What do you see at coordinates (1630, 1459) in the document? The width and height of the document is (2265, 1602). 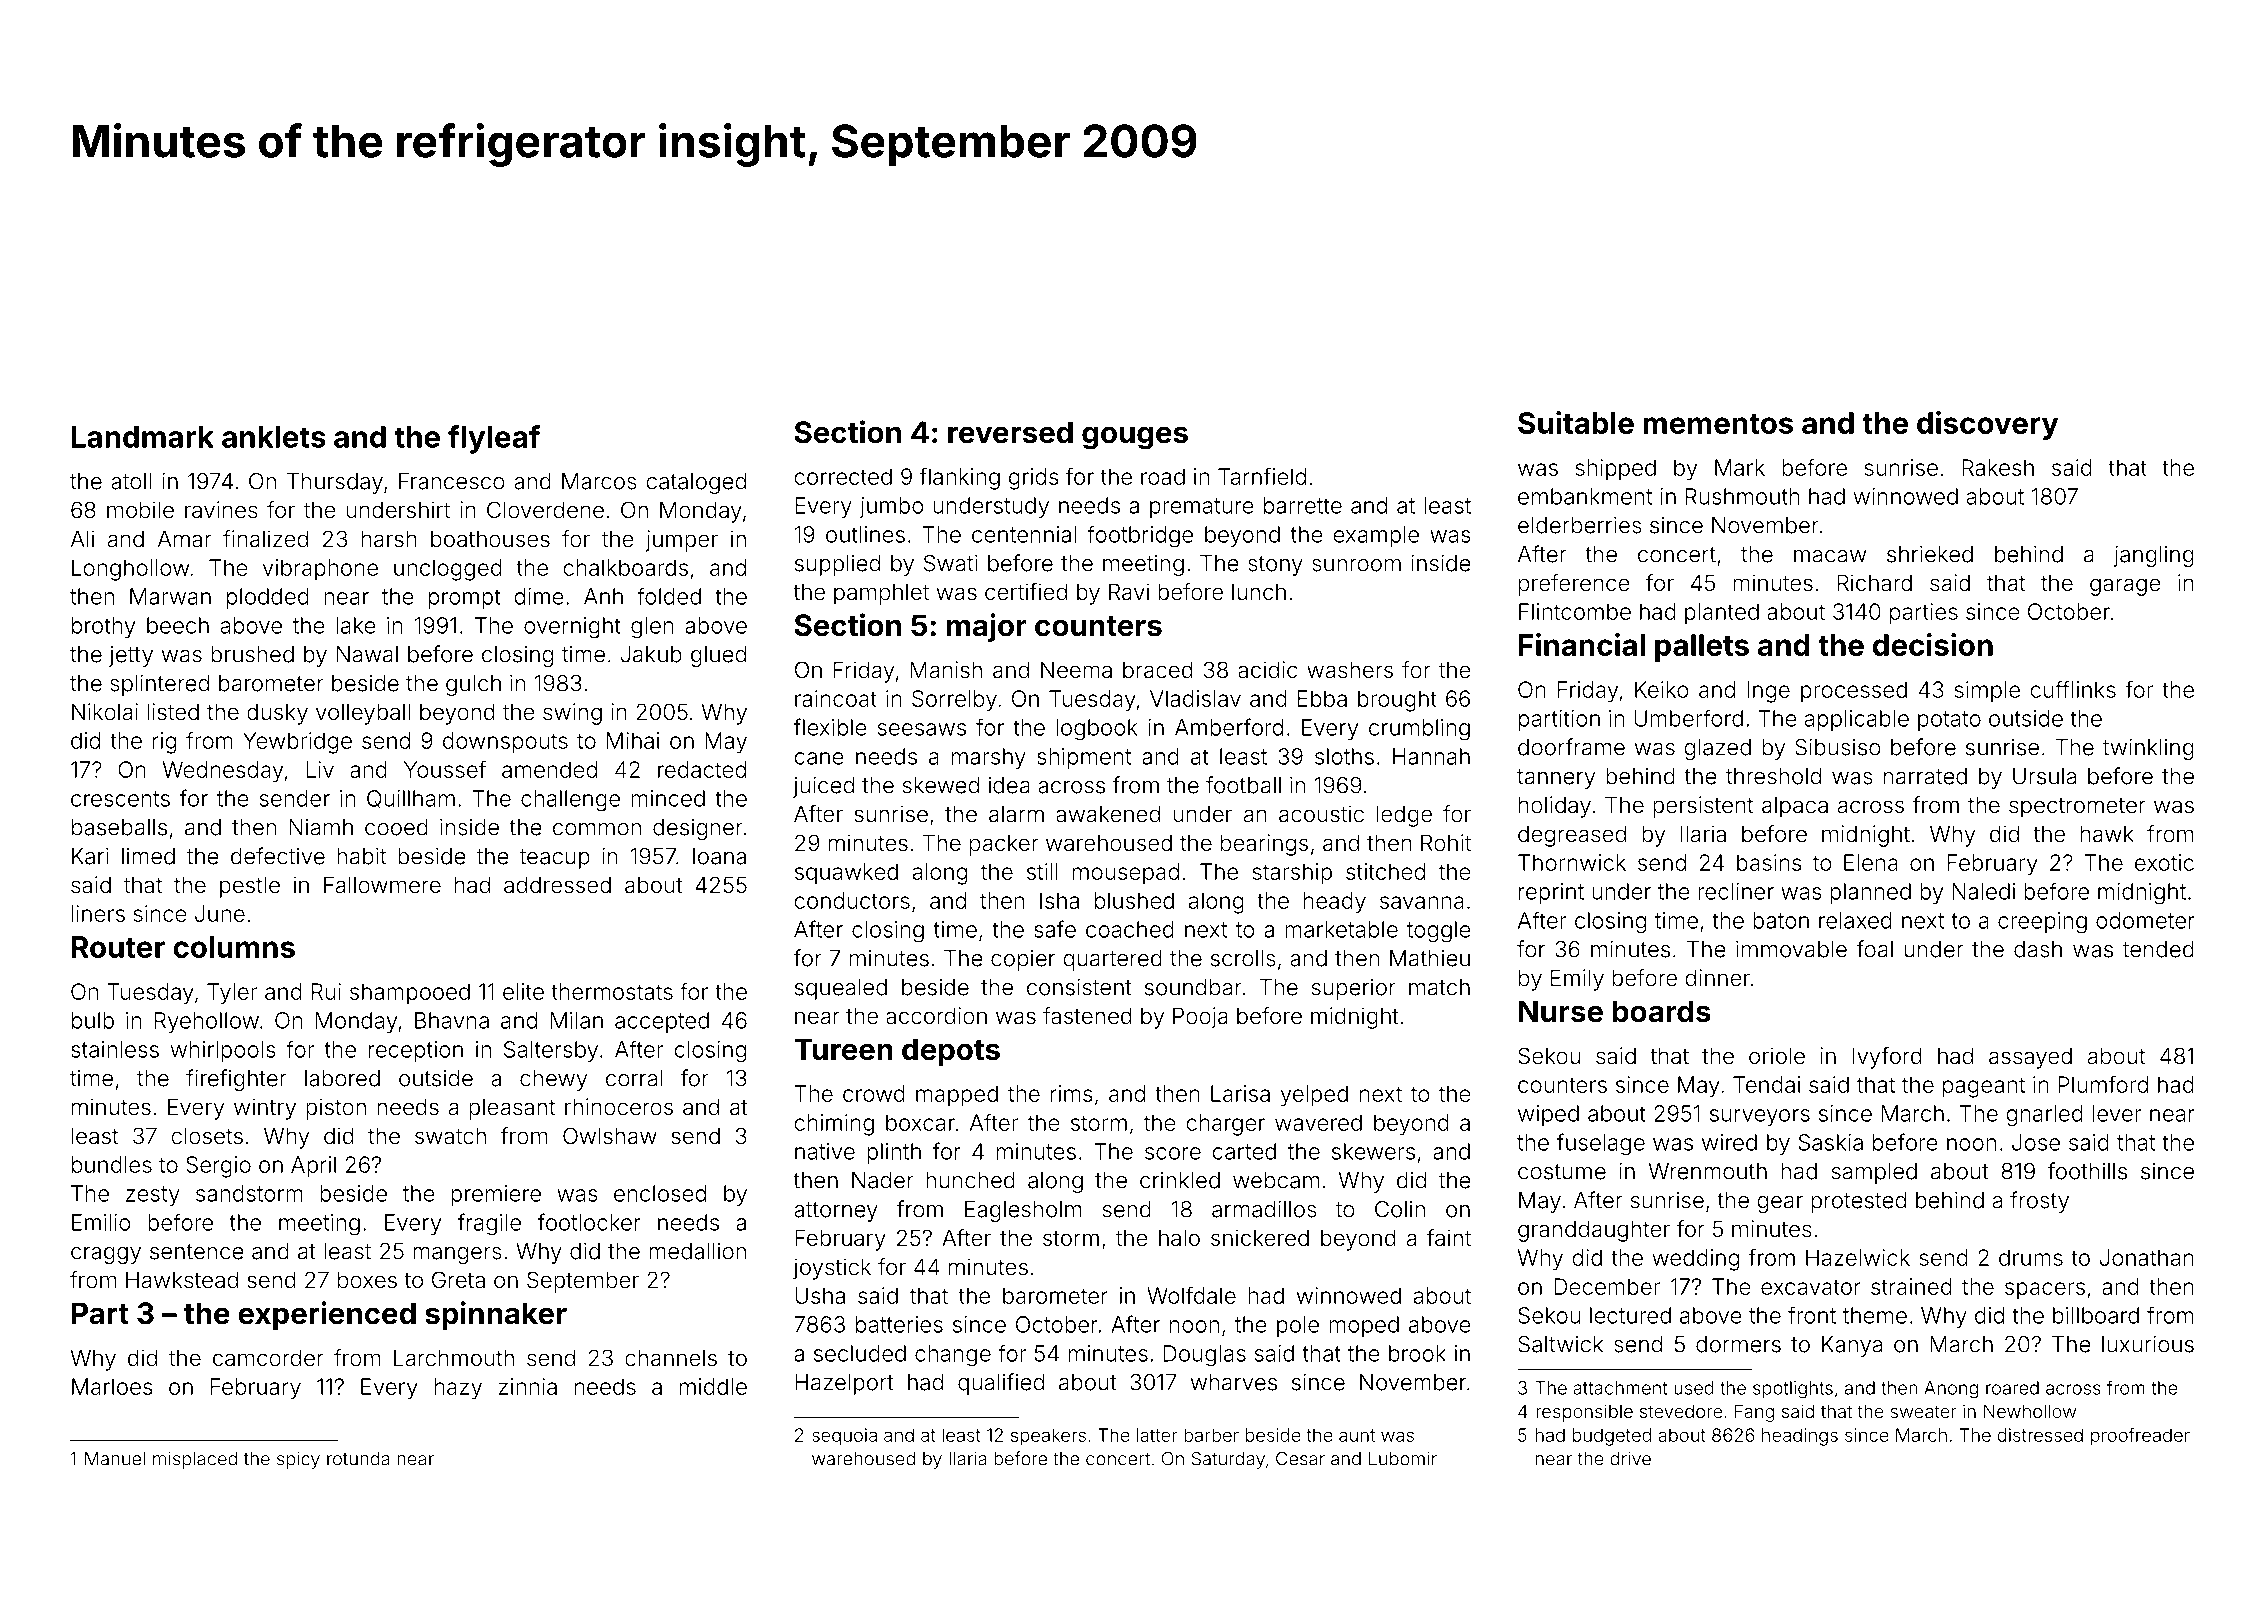 I see `drive` at bounding box center [1630, 1459].
